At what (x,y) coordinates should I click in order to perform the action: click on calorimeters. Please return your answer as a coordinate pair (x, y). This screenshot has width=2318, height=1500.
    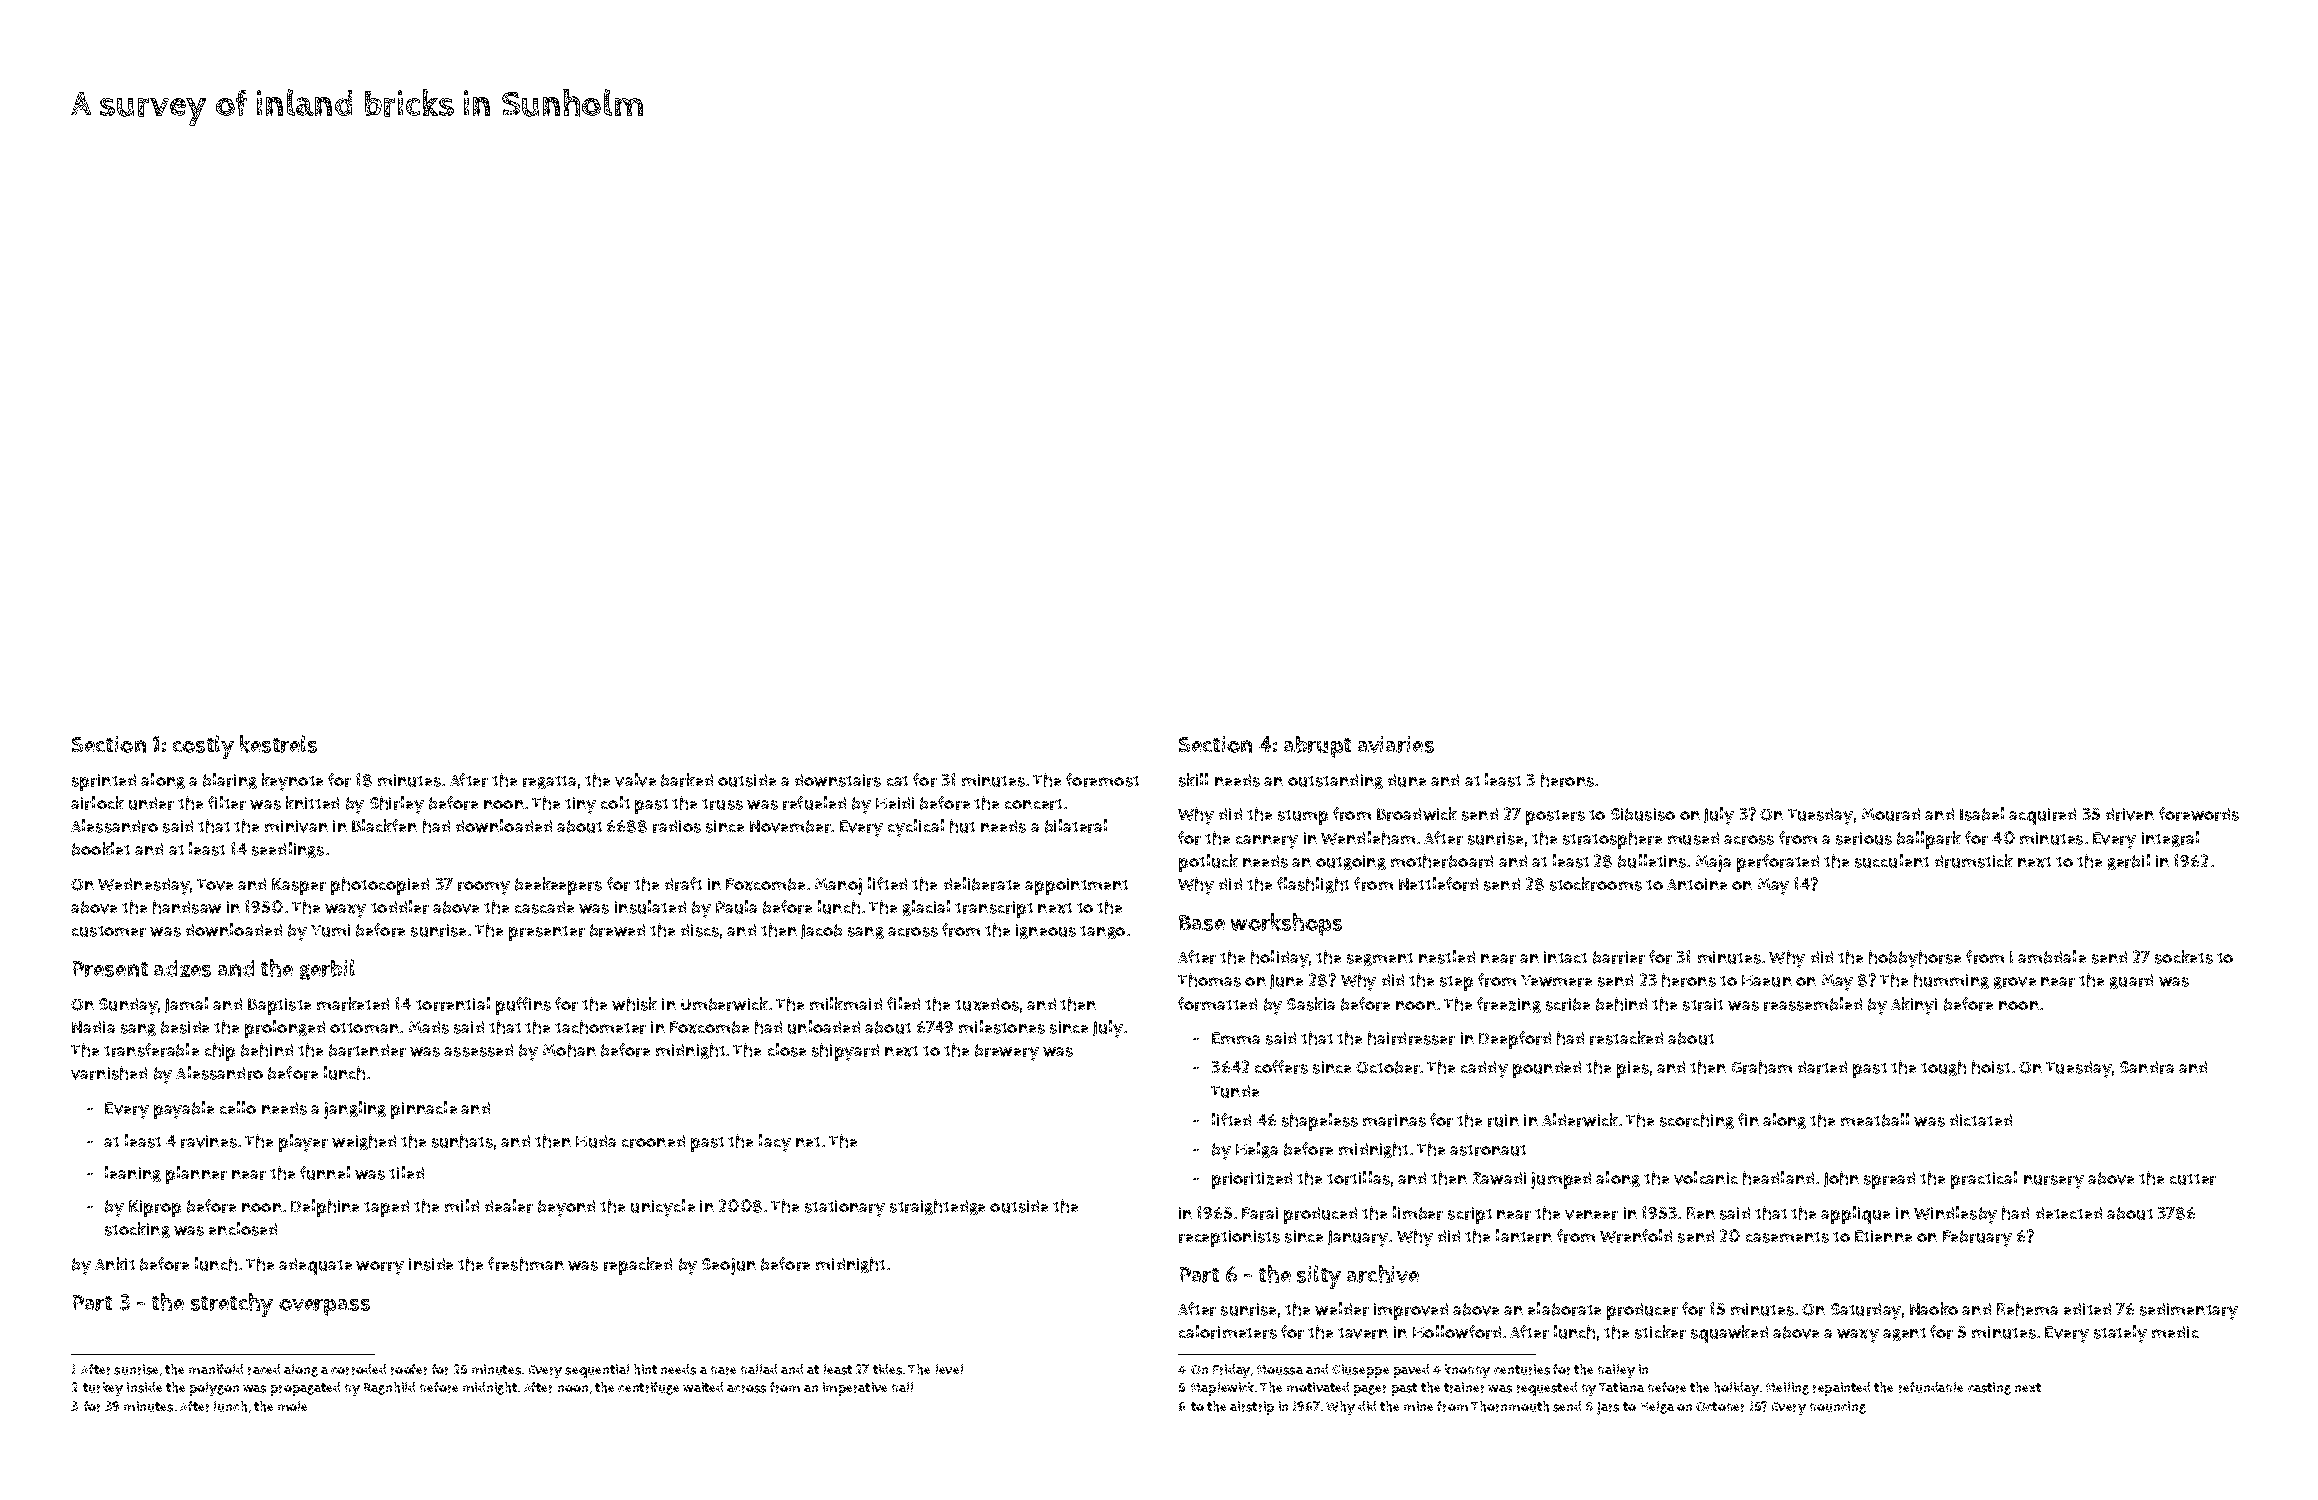
    Looking at the image, I should click on (1228, 1332).
